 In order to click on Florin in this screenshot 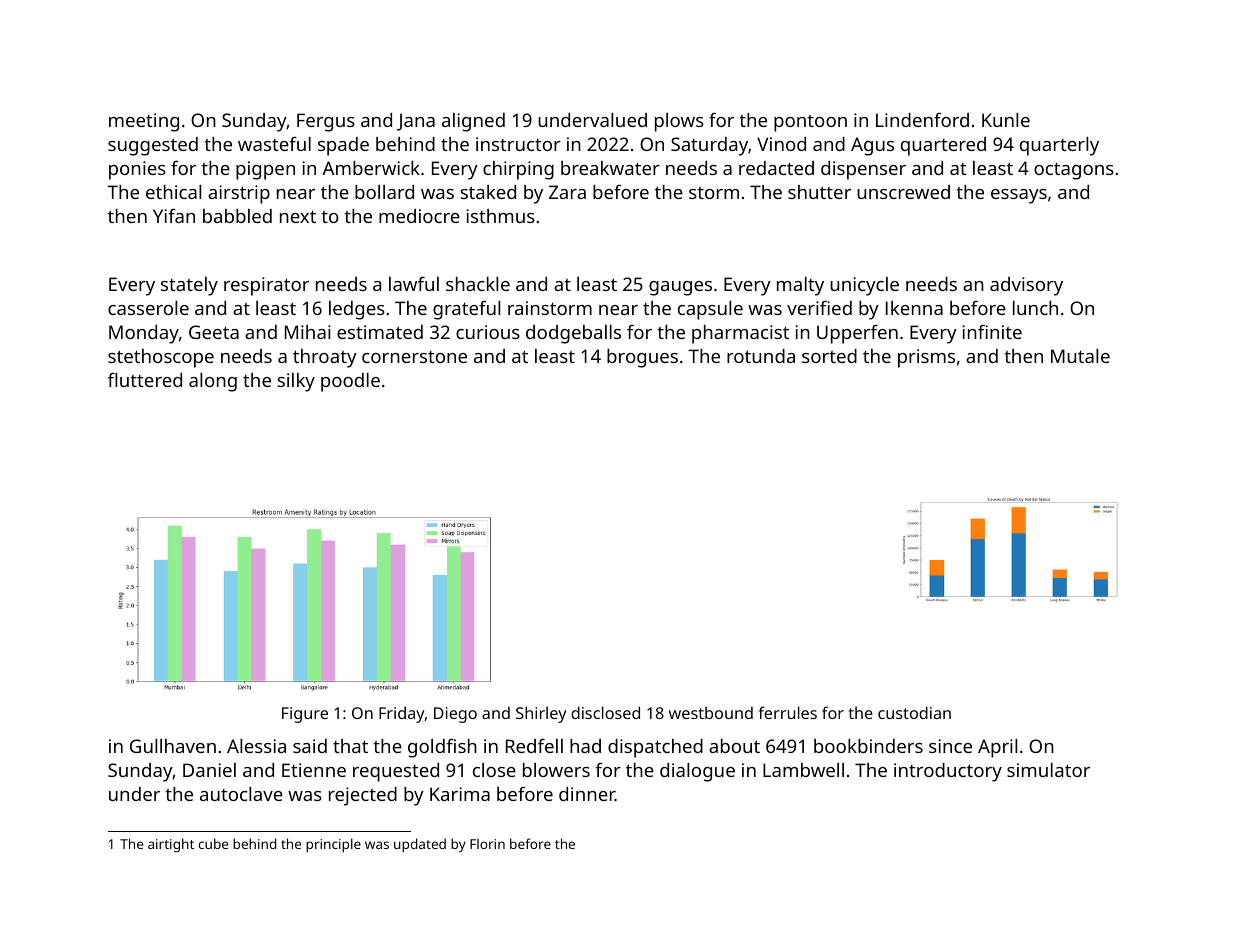, I will do `click(487, 844)`.
